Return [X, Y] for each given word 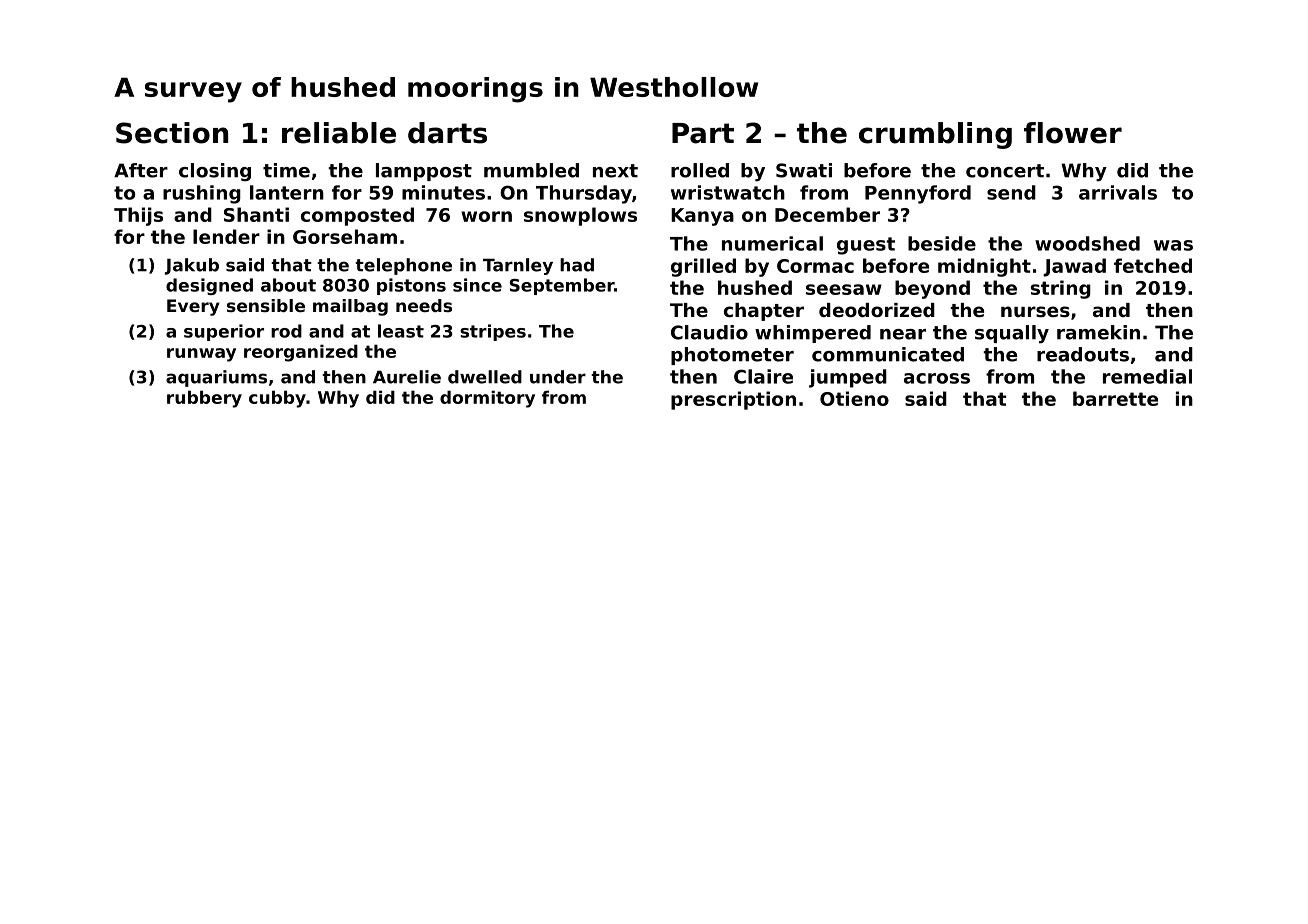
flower [1073, 133]
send [1011, 192]
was [1173, 245]
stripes [493, 332]
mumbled [531, 170]
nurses [1035, 311]
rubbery [204, 399]
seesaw [844, 289]
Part [703, 133]
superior [224, 332]
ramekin [1098, 332]
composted [357, 216]
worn [486, 216]
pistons [411, 286]
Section [172, 133]
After [141, 170]
